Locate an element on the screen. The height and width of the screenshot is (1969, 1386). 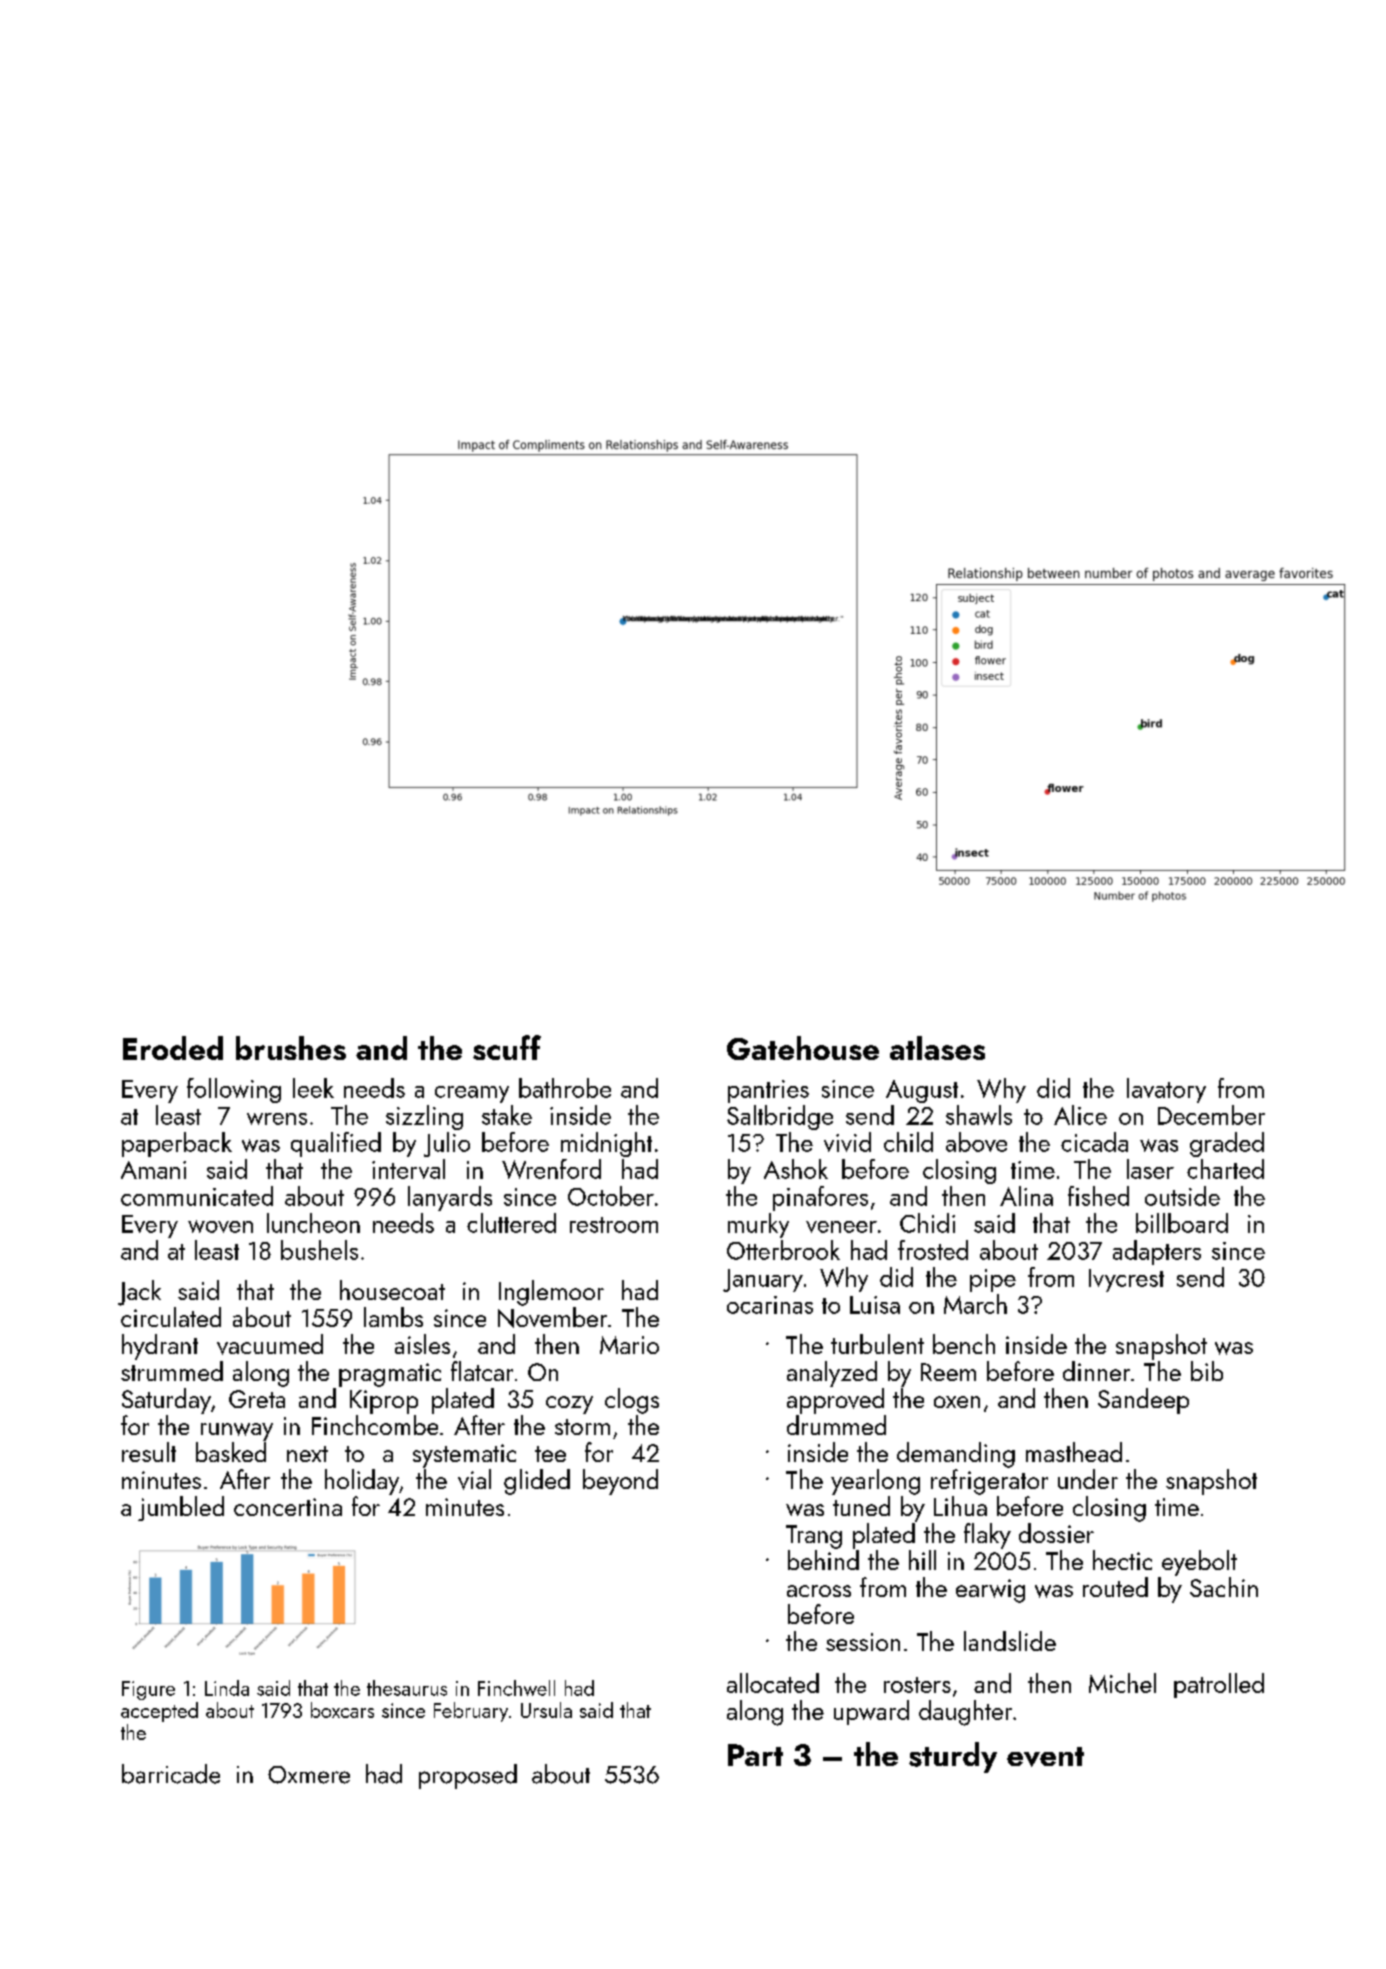
Eroded is located at coordinates (173, 1048).
